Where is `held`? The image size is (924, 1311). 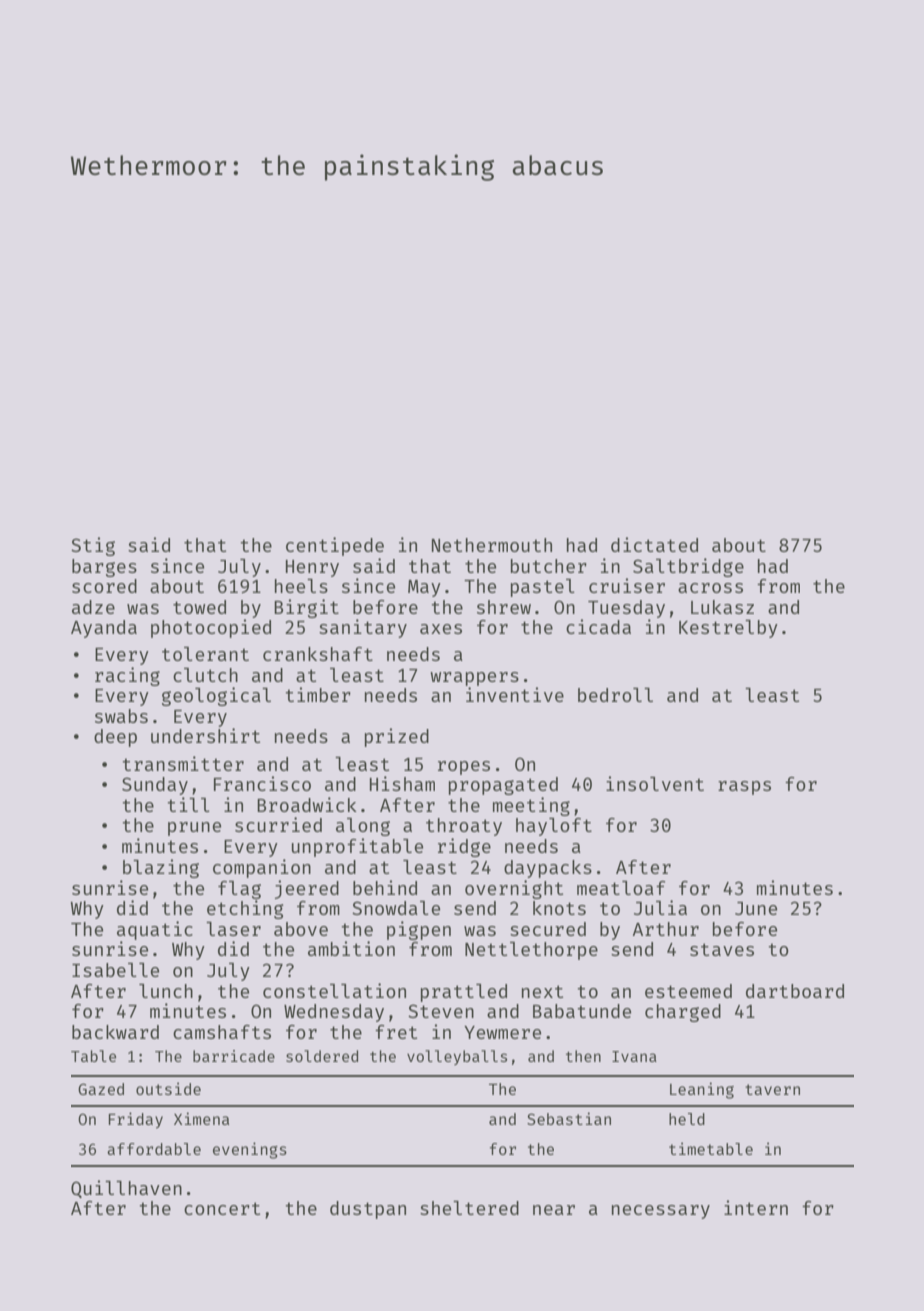
held is located at coordinates (687, 1119).
